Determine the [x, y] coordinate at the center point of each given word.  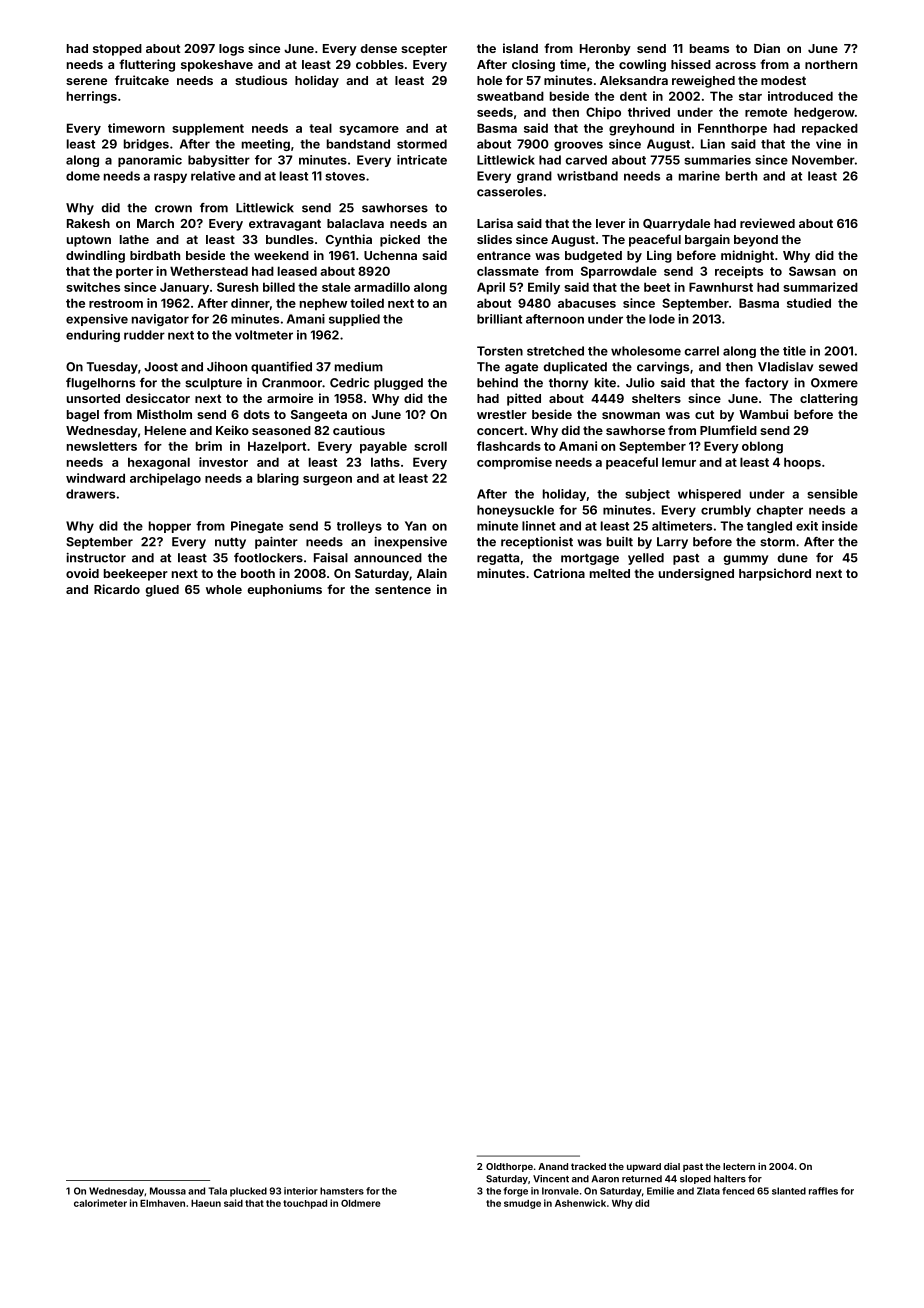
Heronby [605, 50]
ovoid [82, 573]
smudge [522, 1204]
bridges [146, 145]
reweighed [703, 81]
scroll [430, 446]
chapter [780, 511]
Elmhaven [162, 1203]
